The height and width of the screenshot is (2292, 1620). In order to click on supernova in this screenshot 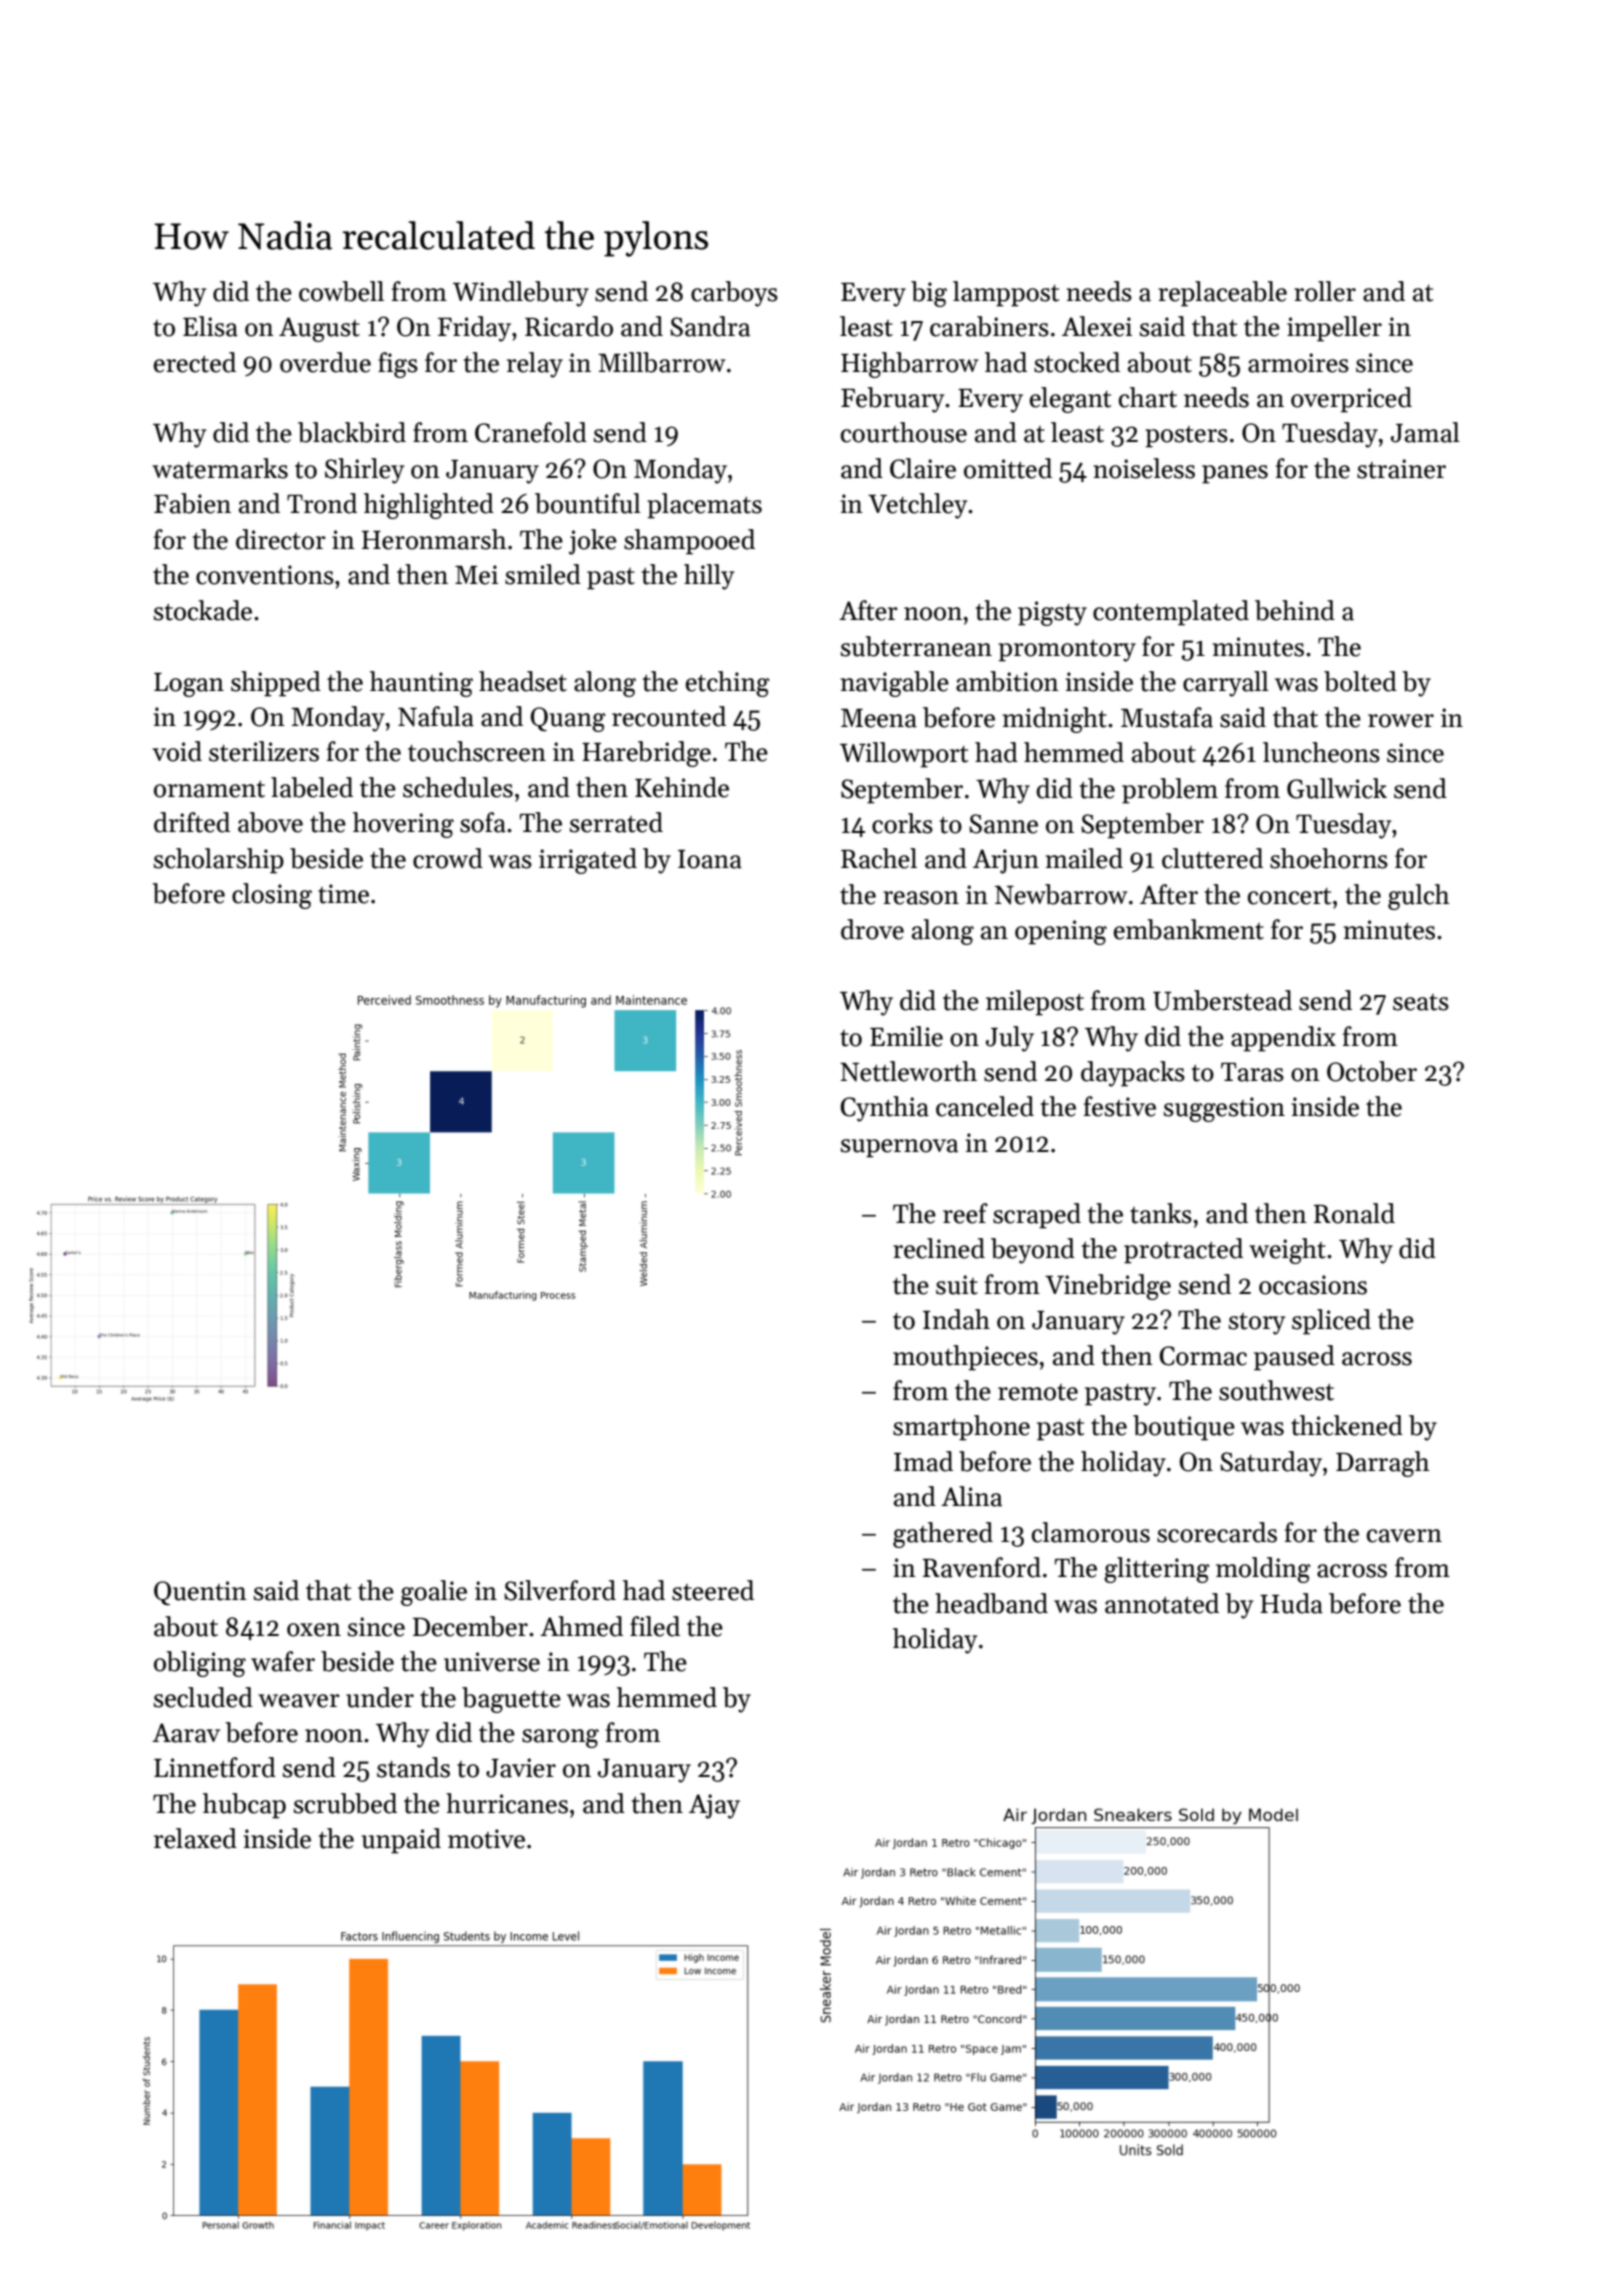, I will do `click(899, 1148)`.
